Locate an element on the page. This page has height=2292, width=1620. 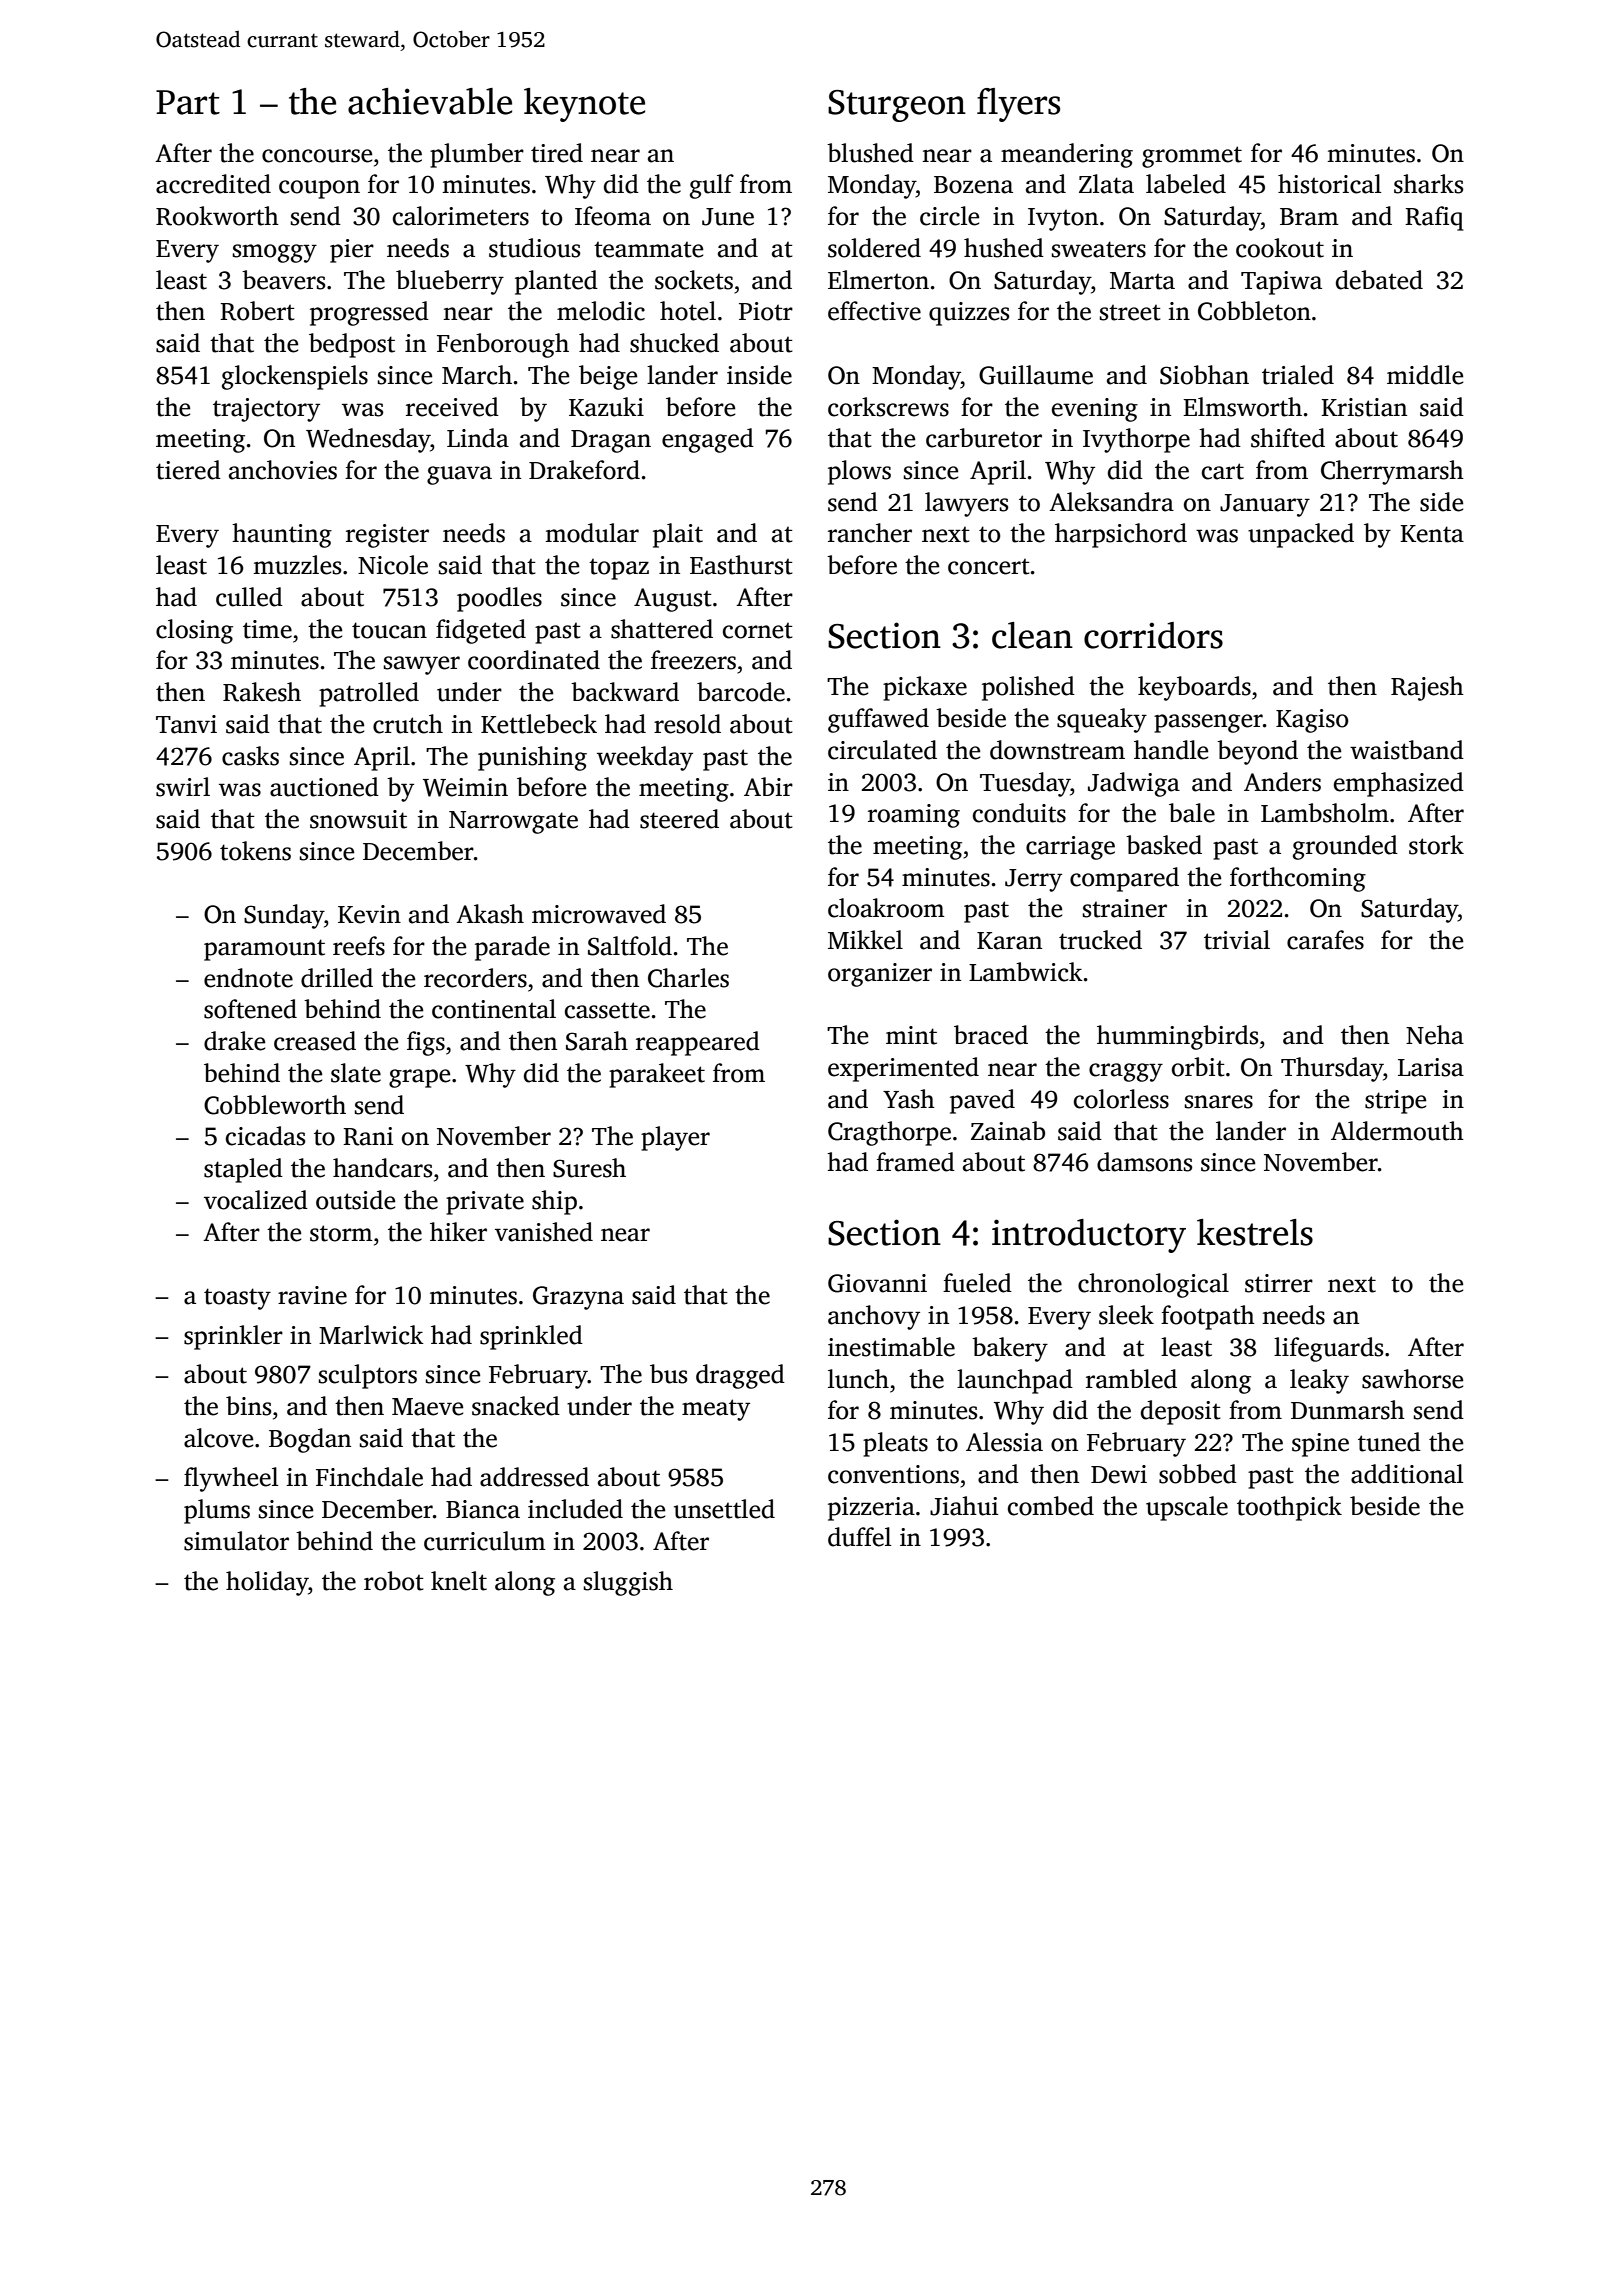
handcars is located at coordinates (382, 1168).
